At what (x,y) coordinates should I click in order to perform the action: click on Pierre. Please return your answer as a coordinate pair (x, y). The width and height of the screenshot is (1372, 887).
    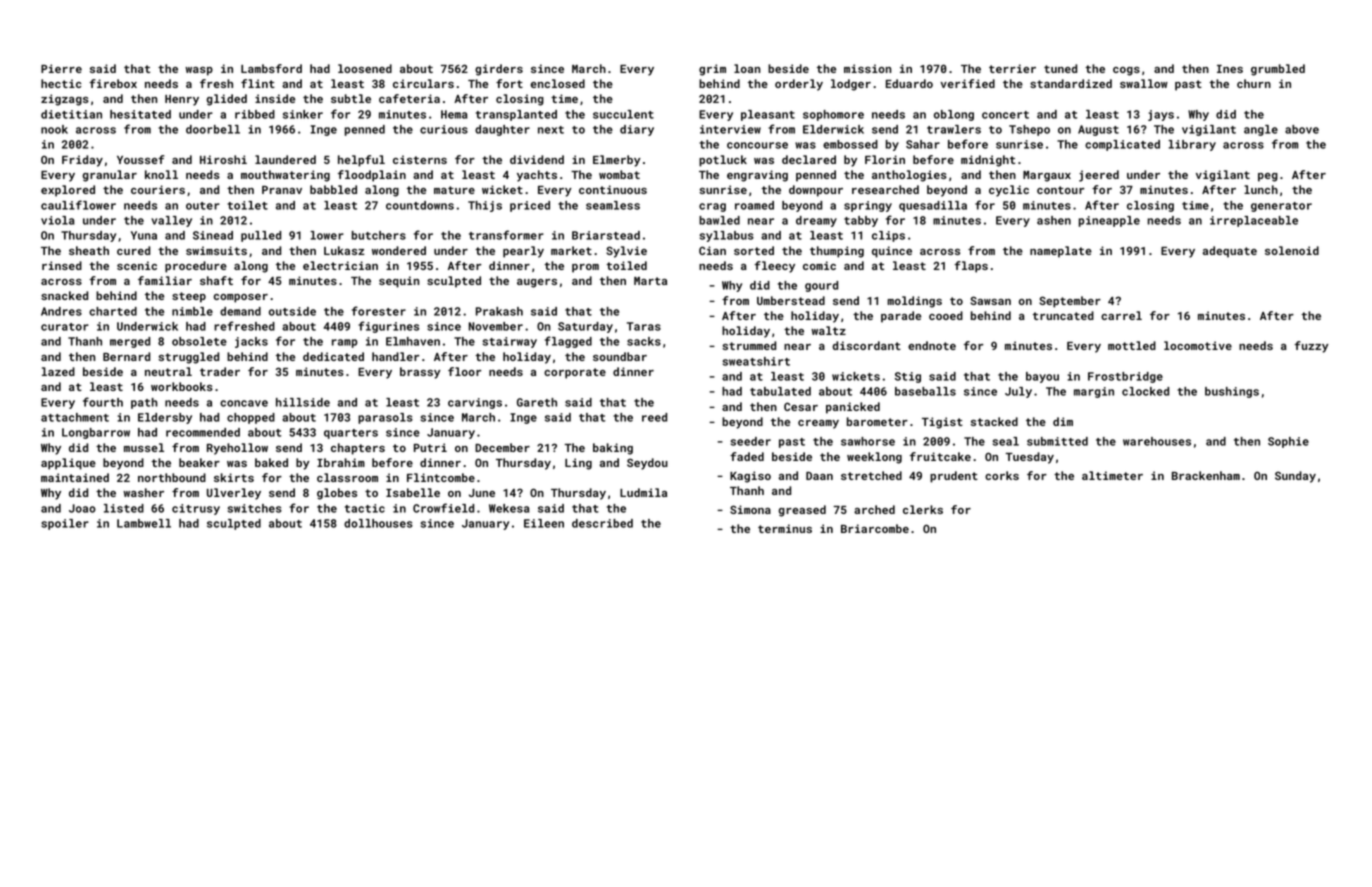
    Looking at the image, I should click on (61, 68).
